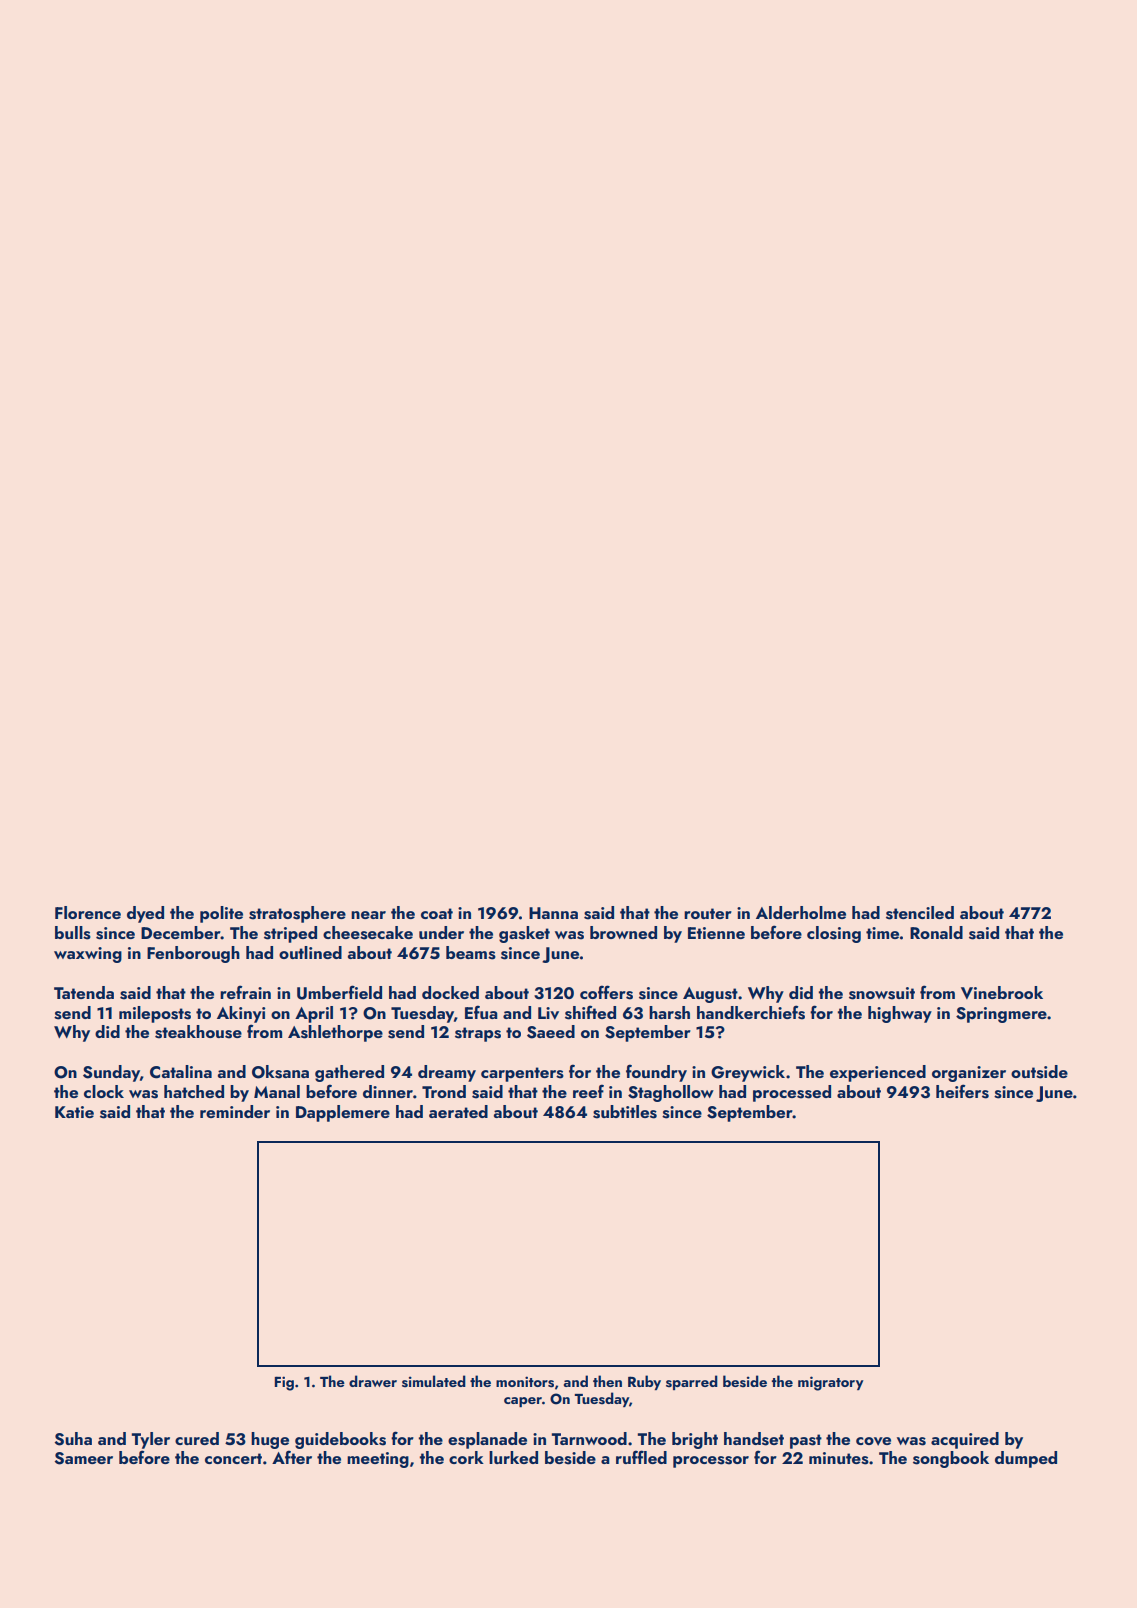  Describe the element at coordinates (471, 953) in the screenshot. I see `beams` at that location.
